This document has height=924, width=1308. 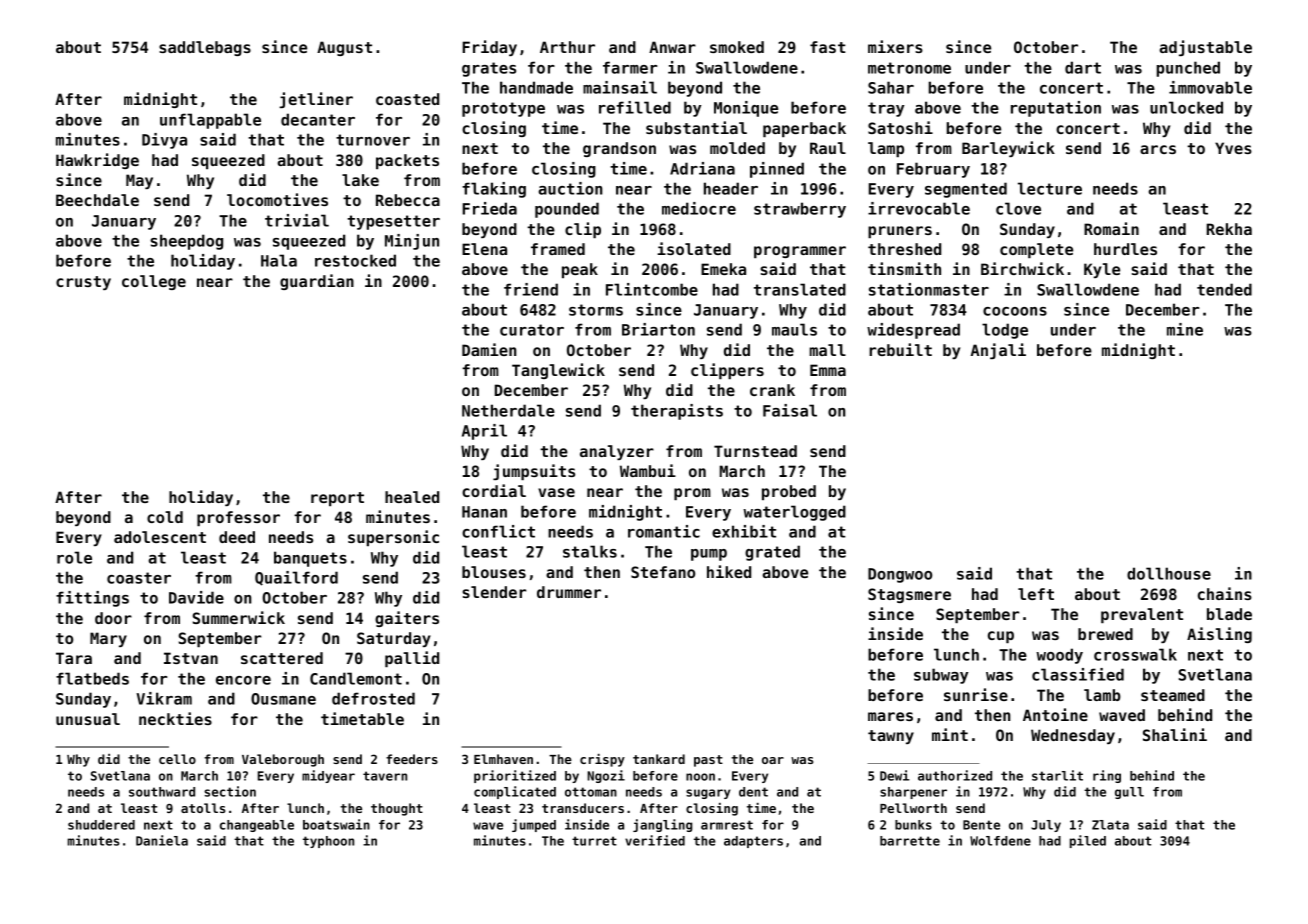 I want to click on turret, so click(x=594, y=841).
